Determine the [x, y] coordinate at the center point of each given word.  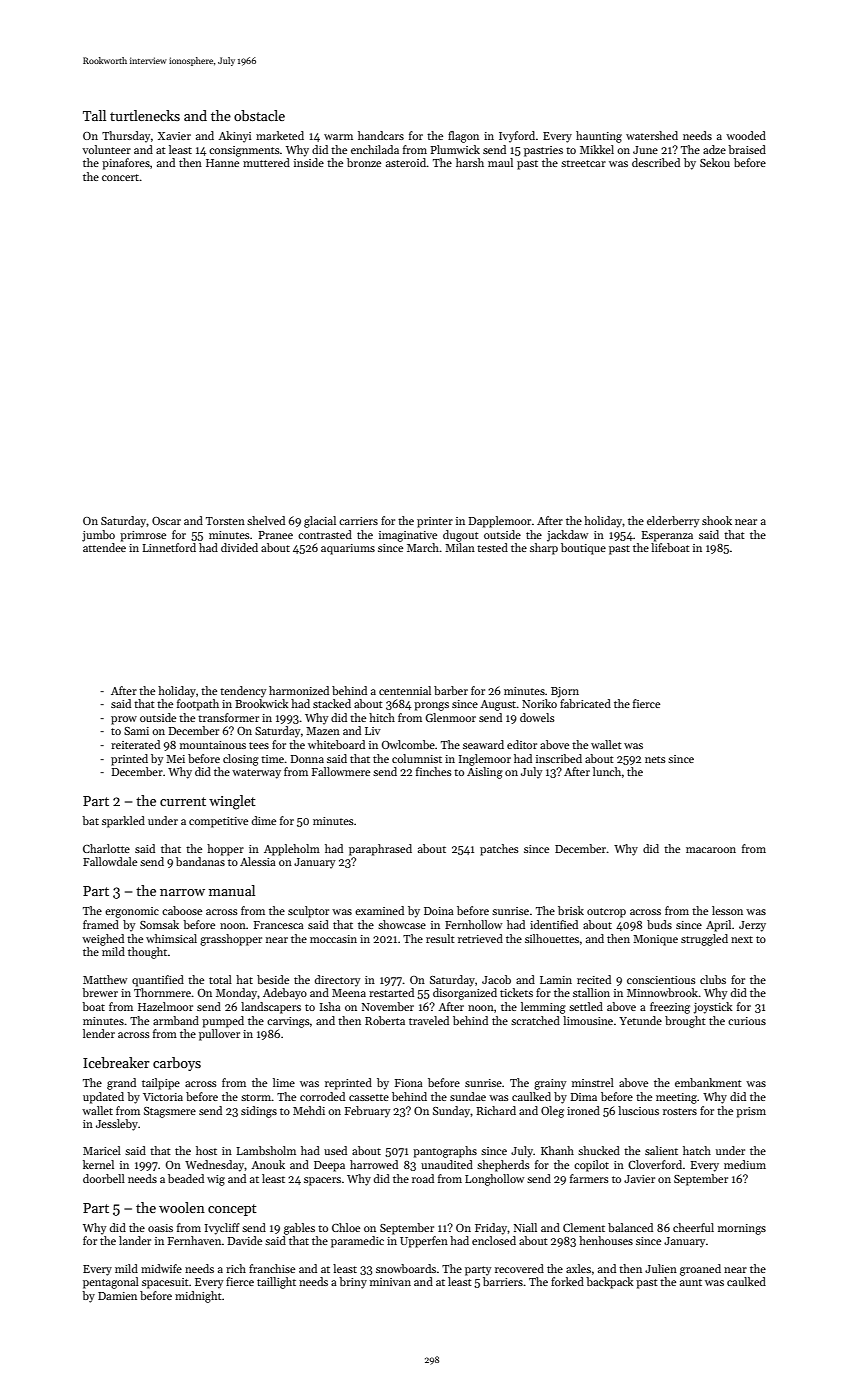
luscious [638, 1110]
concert [121, 177]
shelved [266, 520]
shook [717, 520]
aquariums [348, 549]
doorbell [104, 1178]
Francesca [279, 925]
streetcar [583, 163]
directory [337, 981]
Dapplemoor [500, 522]
